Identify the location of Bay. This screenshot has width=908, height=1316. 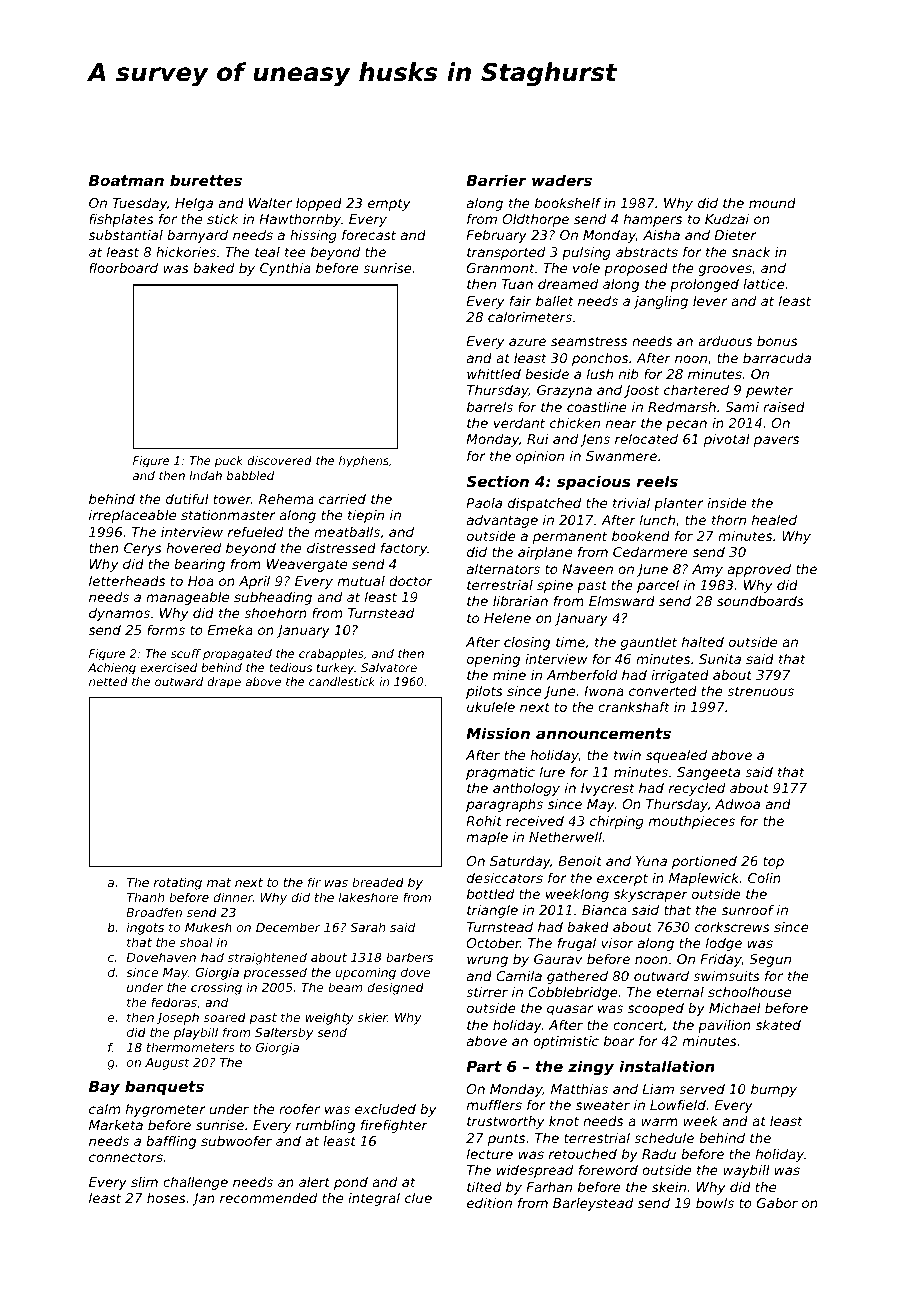
(104, 1088).
